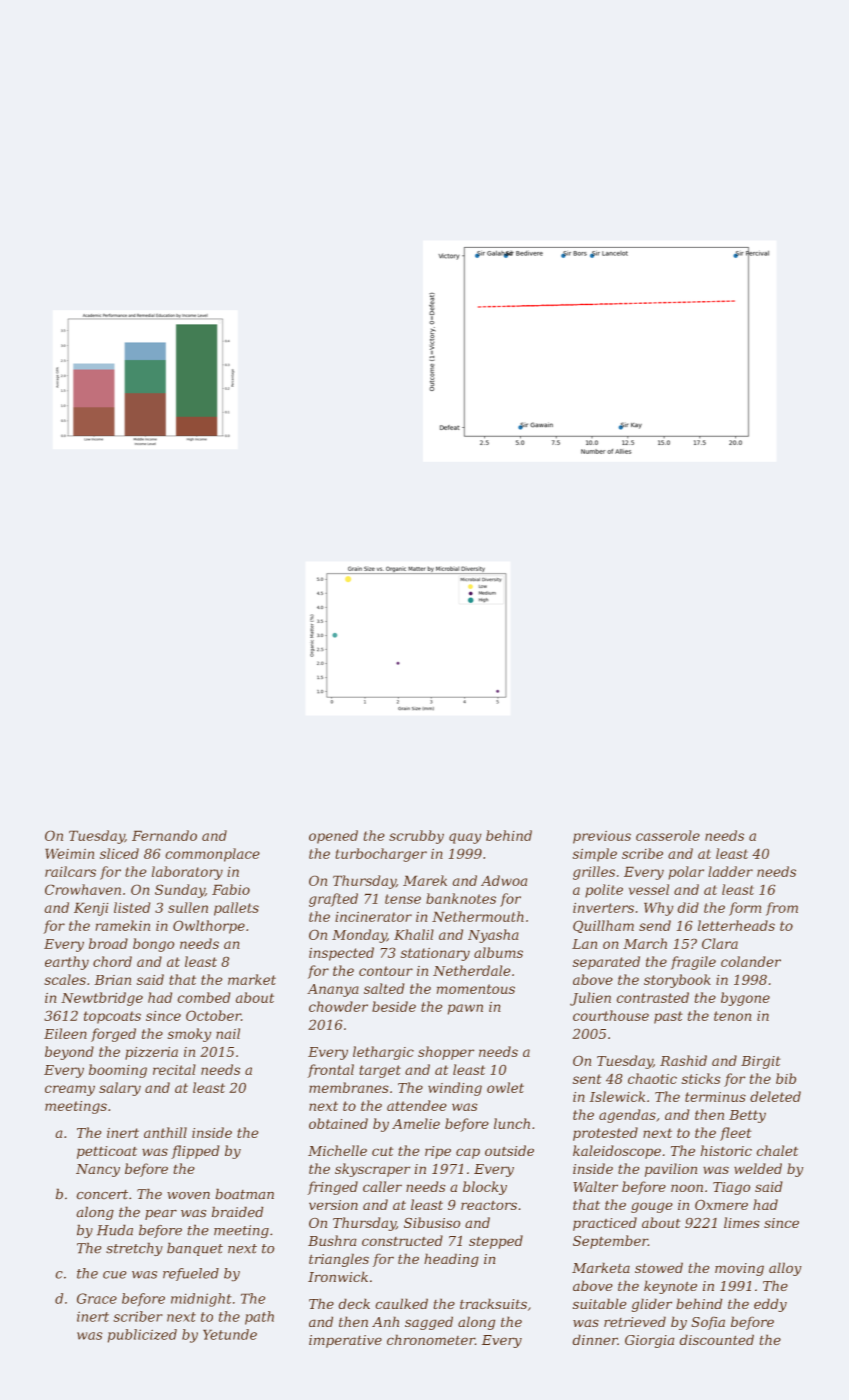 The image size is (849, 1400). I want to click on opened, so click(333, 837).
